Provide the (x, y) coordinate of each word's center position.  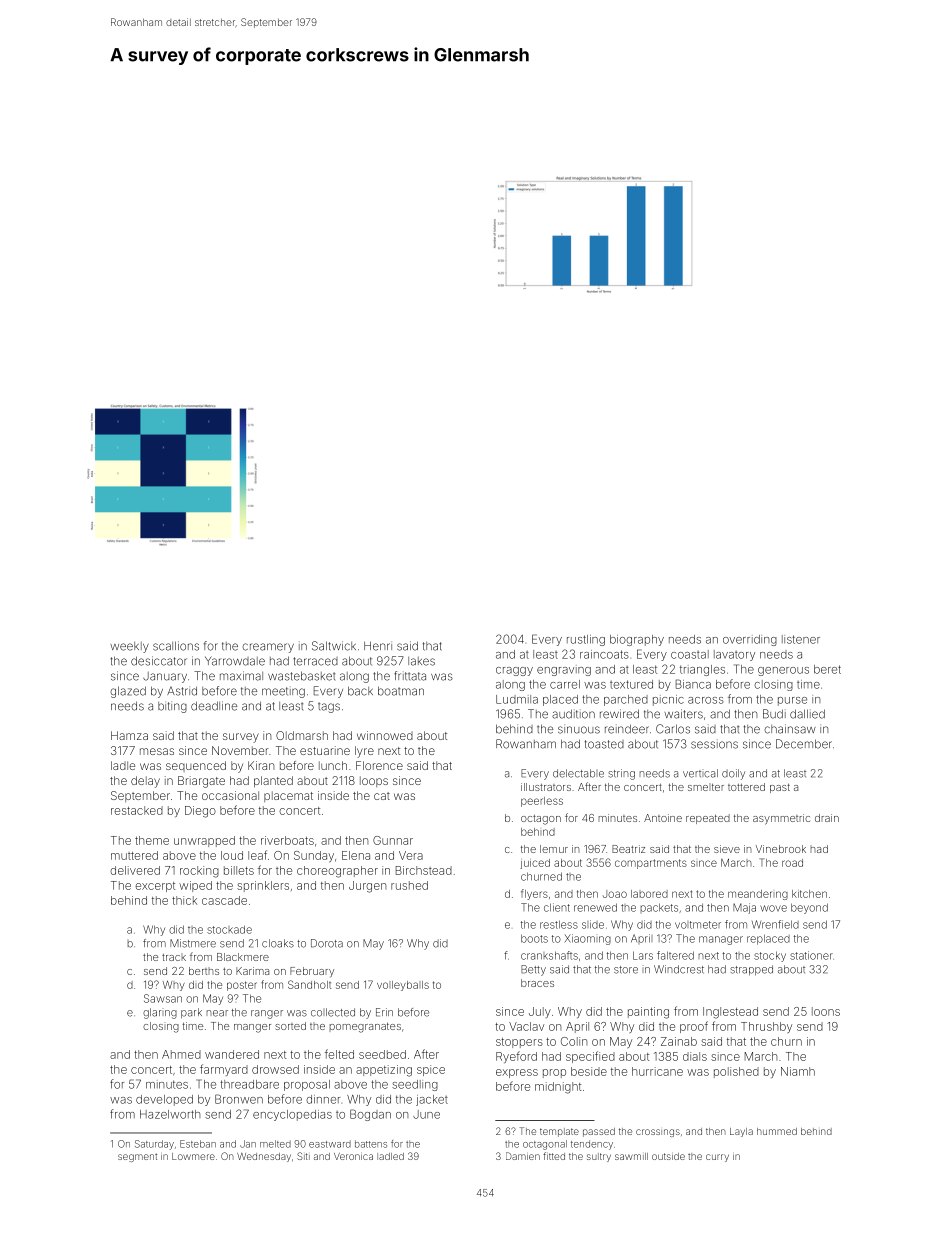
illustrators (546, 787)
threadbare (249, 1084)
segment (137, 1157)
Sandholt (309, 984)
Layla (741, 1132)
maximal (241, 676)
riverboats (287, 840)
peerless (542, 802)
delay (145, 782)
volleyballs (403, 986)
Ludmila (517, 699)
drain (827, 818)
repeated (708, 819)
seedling (415, 1085)
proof (694, 1027)
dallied (807, 714)
